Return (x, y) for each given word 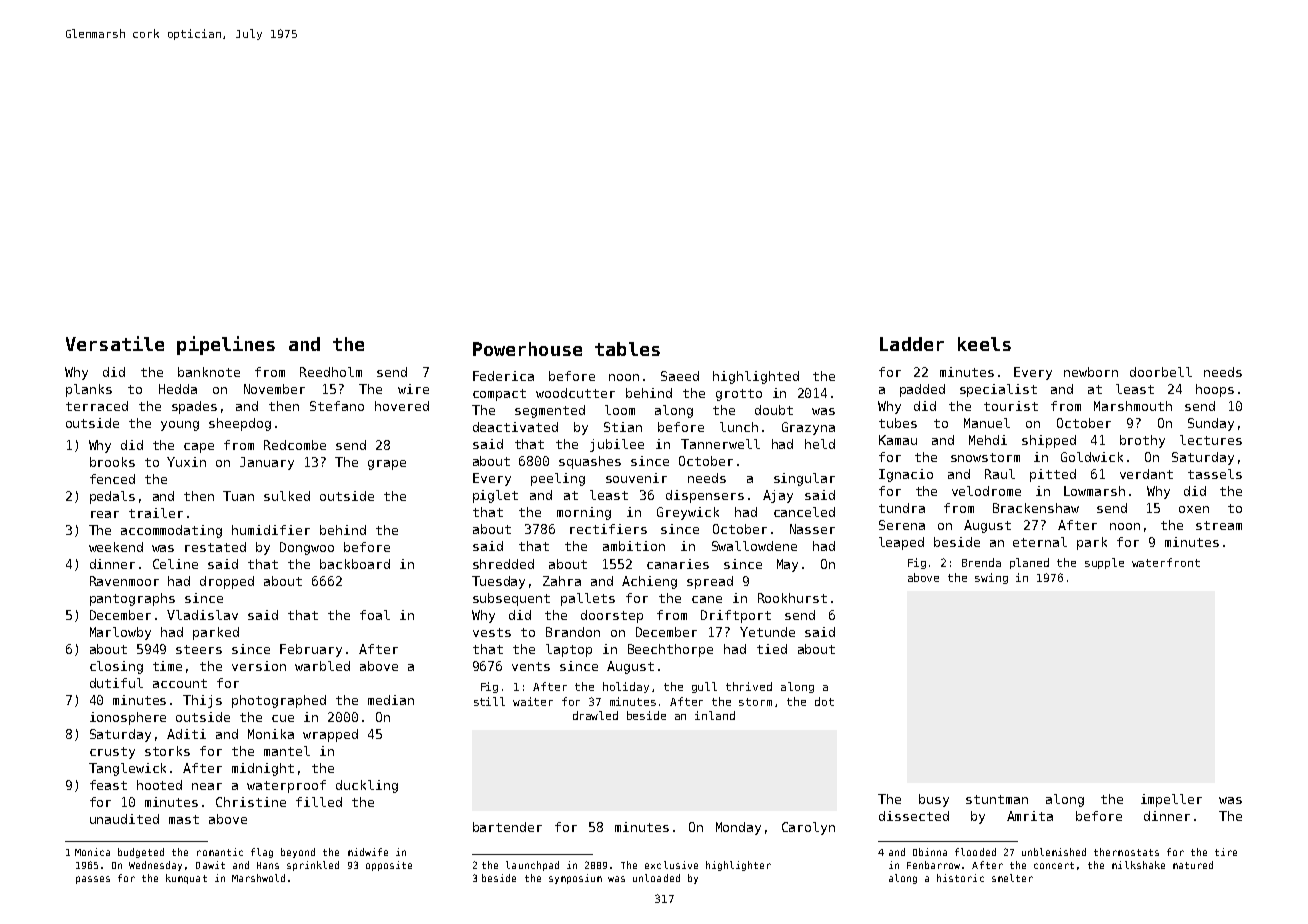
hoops (1215, 390)
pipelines (226, 345)
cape (199, 448)
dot (824, 701)
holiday (626, 687)
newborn (1091, 372)
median (391, 700)
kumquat (186, 879)
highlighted (756, 377)
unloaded (656, 878)
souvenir (636, 478)
